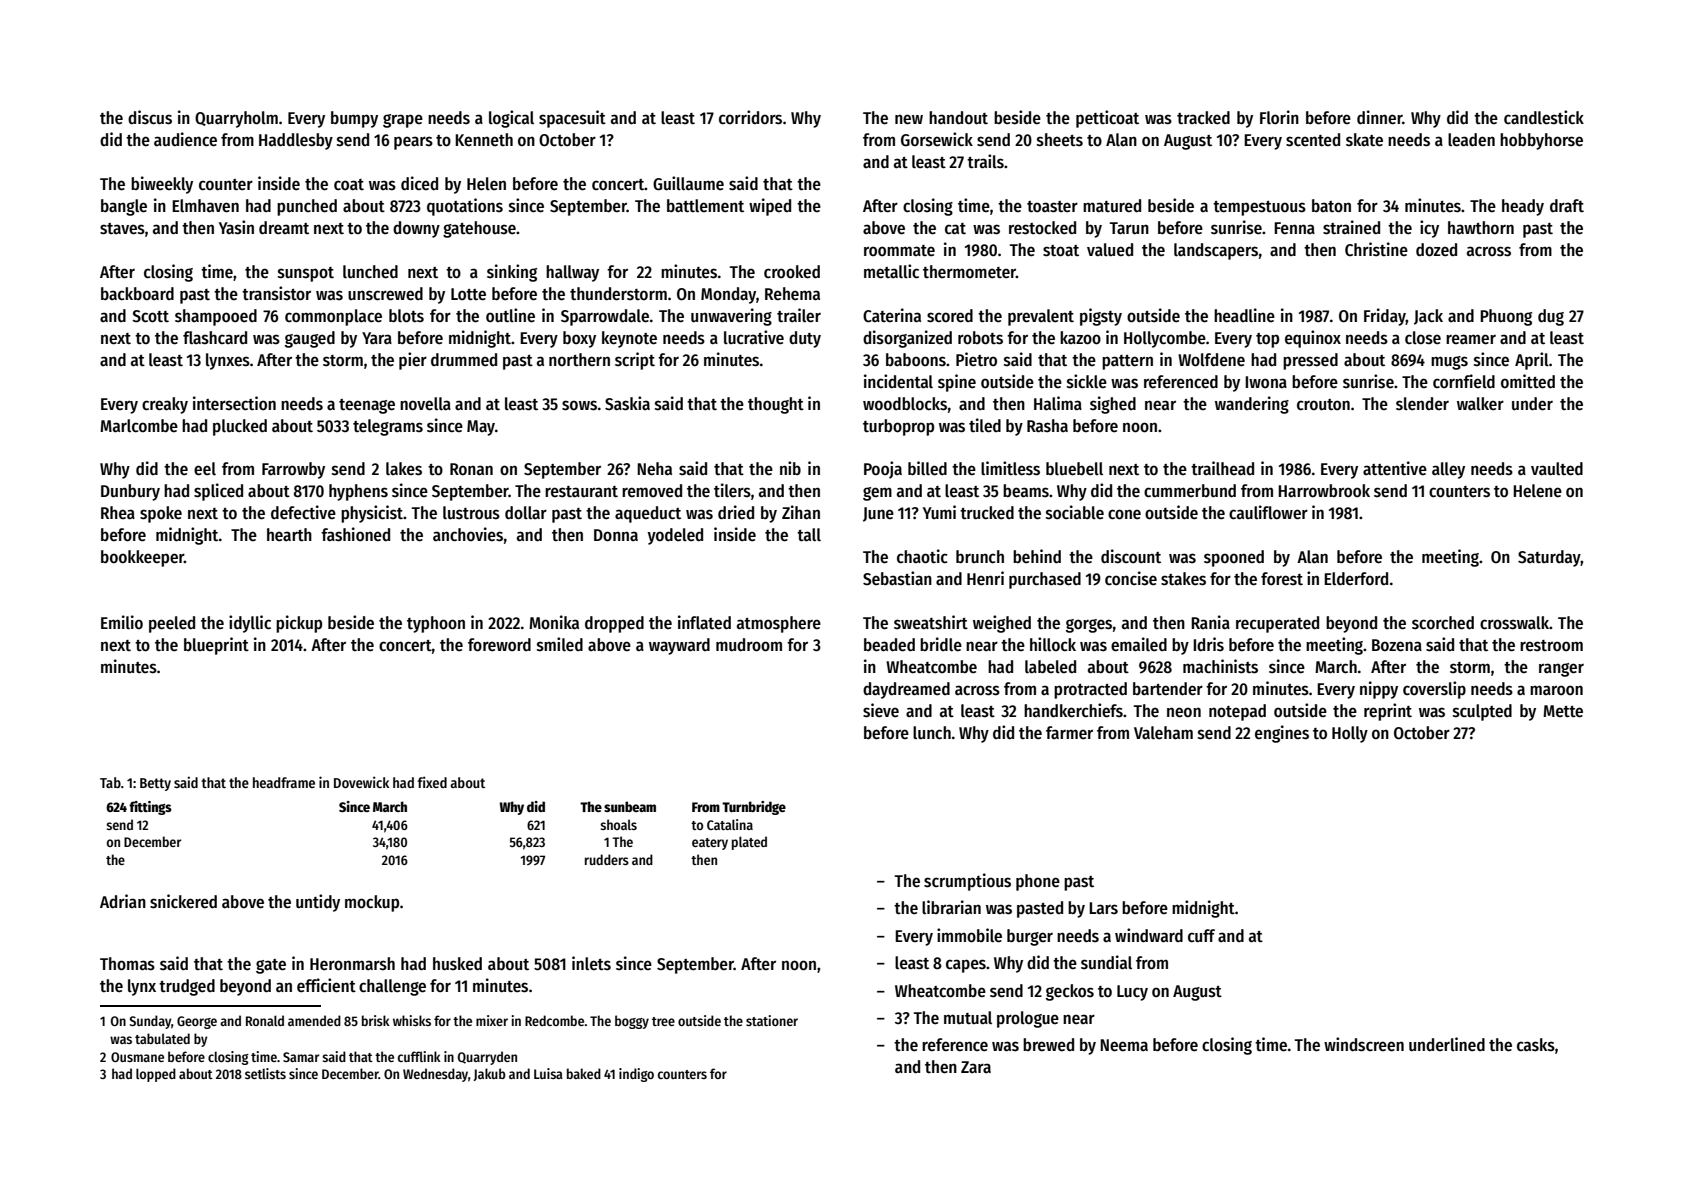 The image size is (1684, 1191). What do you see at coordinates (236, 227) in the image?
I see `Yasin` at bounding box center [236, 227].
